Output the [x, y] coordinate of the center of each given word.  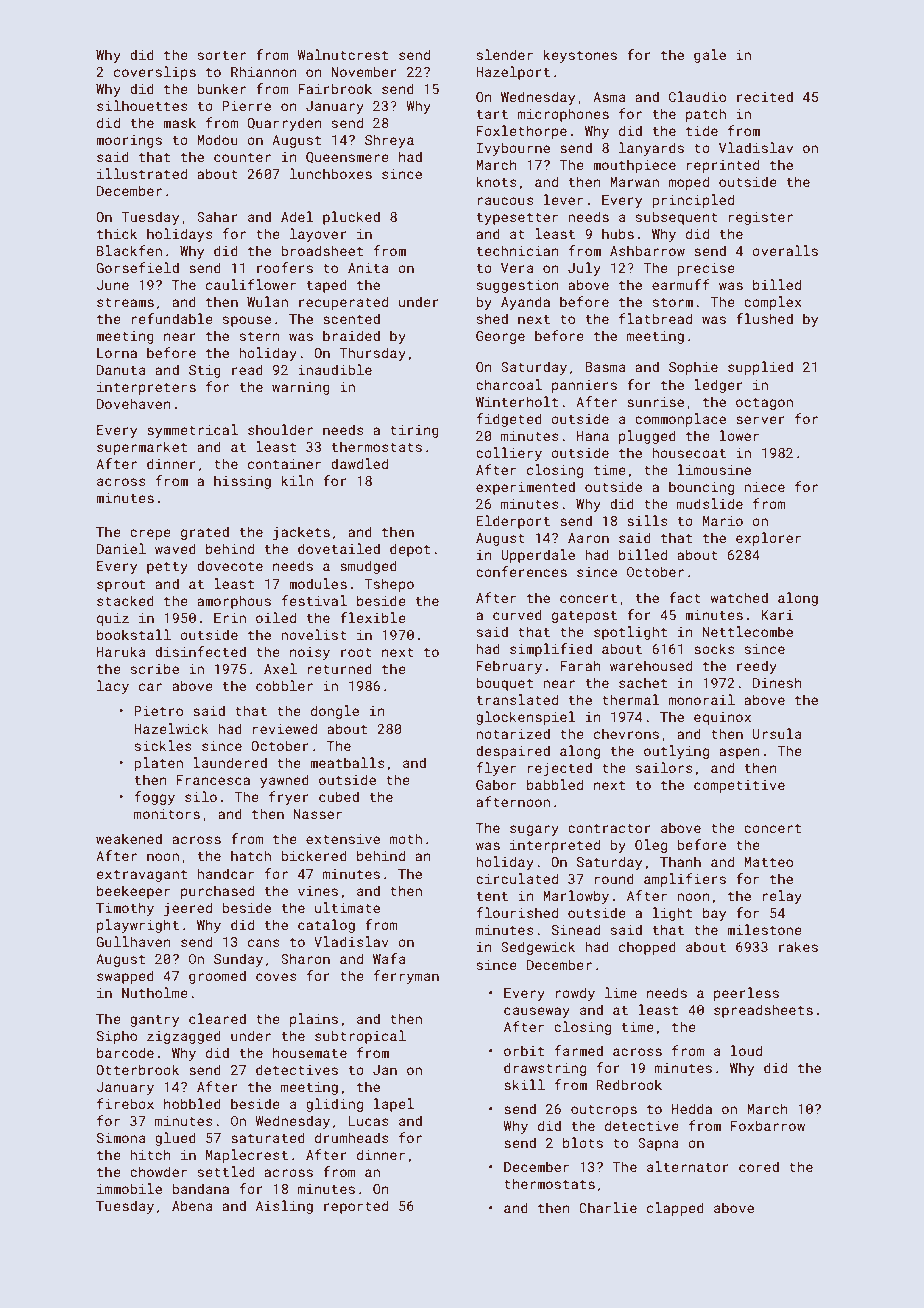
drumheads [352, 1137]
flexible [373, 617]
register [761, 218]
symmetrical [192, 431]
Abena [192, 1205]
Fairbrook [335, 88]
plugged [647, 437]
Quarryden [284, 124]
